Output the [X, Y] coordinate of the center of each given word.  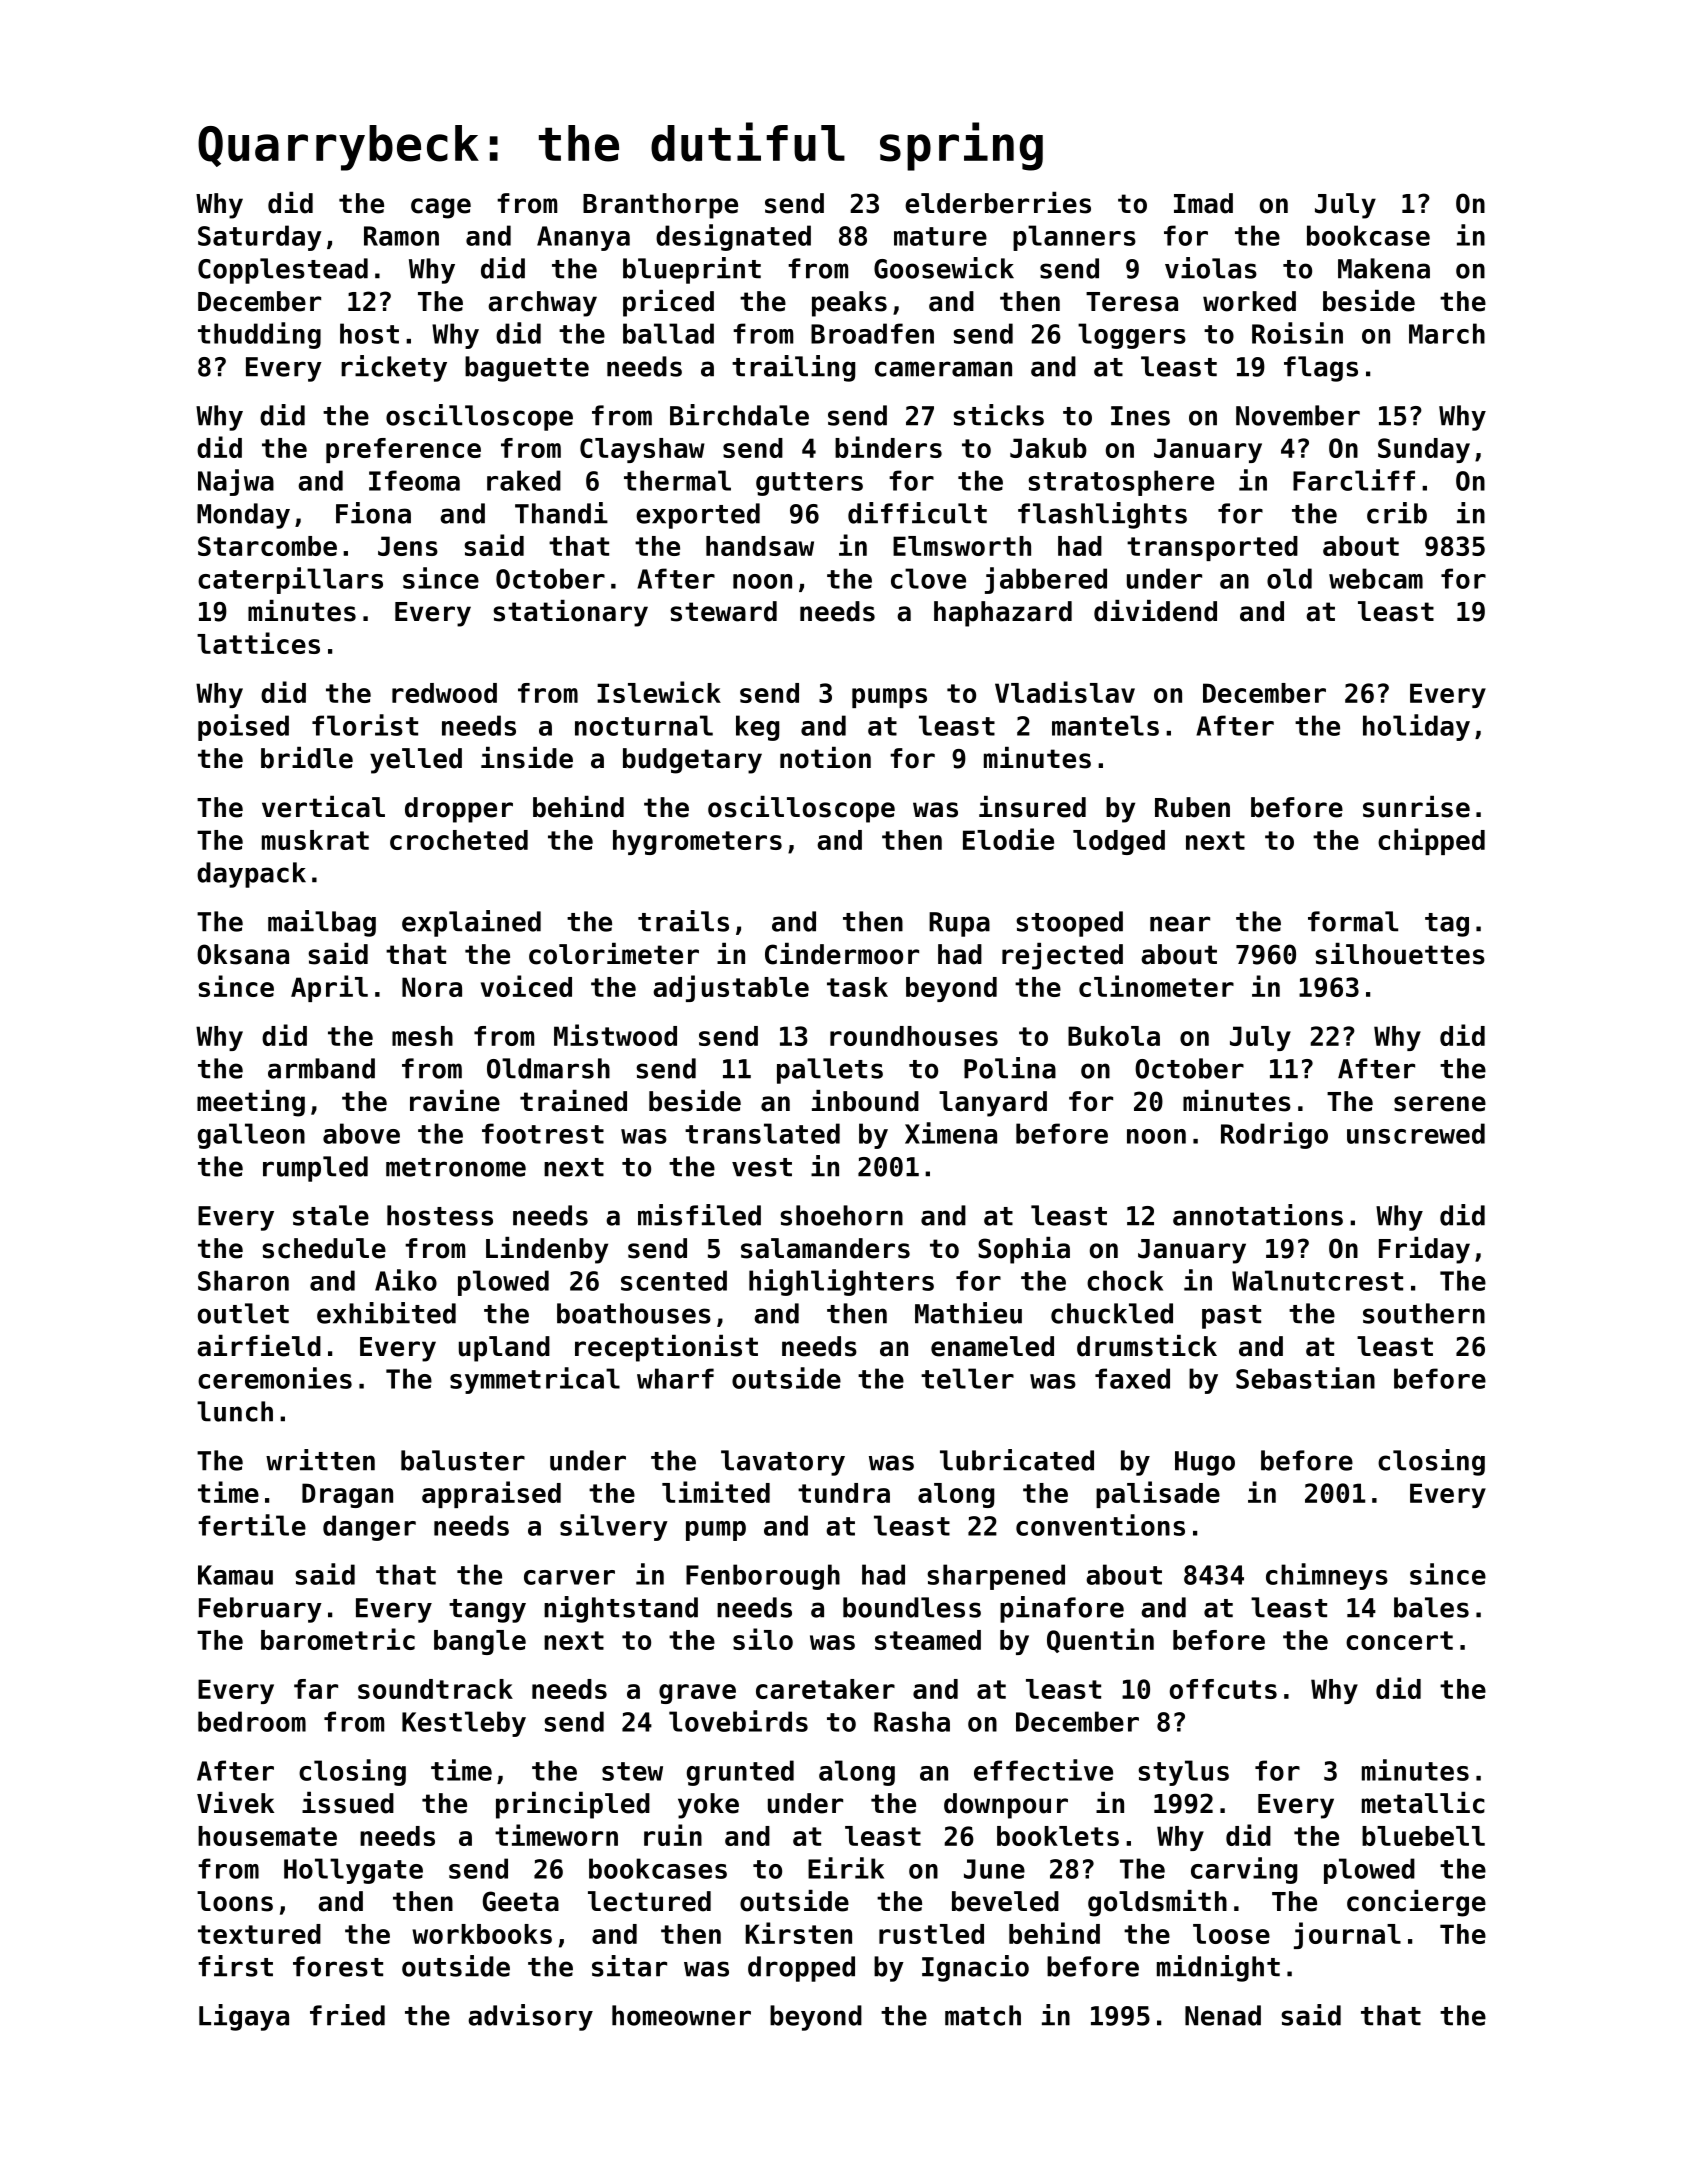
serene [1440, 1104]
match [983, 2015]
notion [825, 758]
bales [1431, 1607]
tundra [844, 1493]
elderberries [998, 203]
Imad [1203, 203]
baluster [463, 1460]
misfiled [699, 1215]
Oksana [243, 954]
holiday [1416, 727]
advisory [530, 2017]
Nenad [1223, 2015]
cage [441, 208]
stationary [570, 613]
